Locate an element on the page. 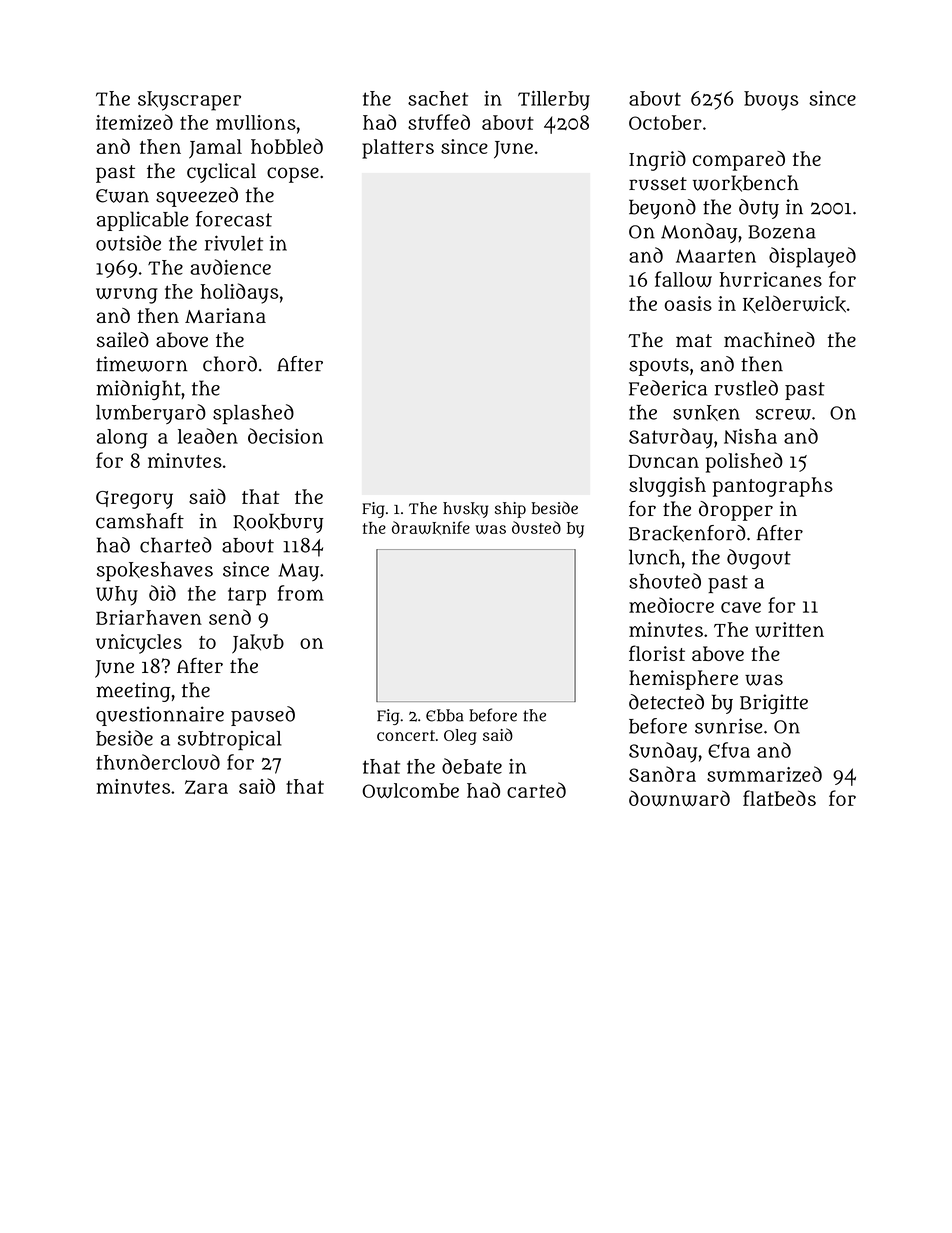 The width and height of the page is (952, 1233). buoys is located at coordinates (771, 101).
